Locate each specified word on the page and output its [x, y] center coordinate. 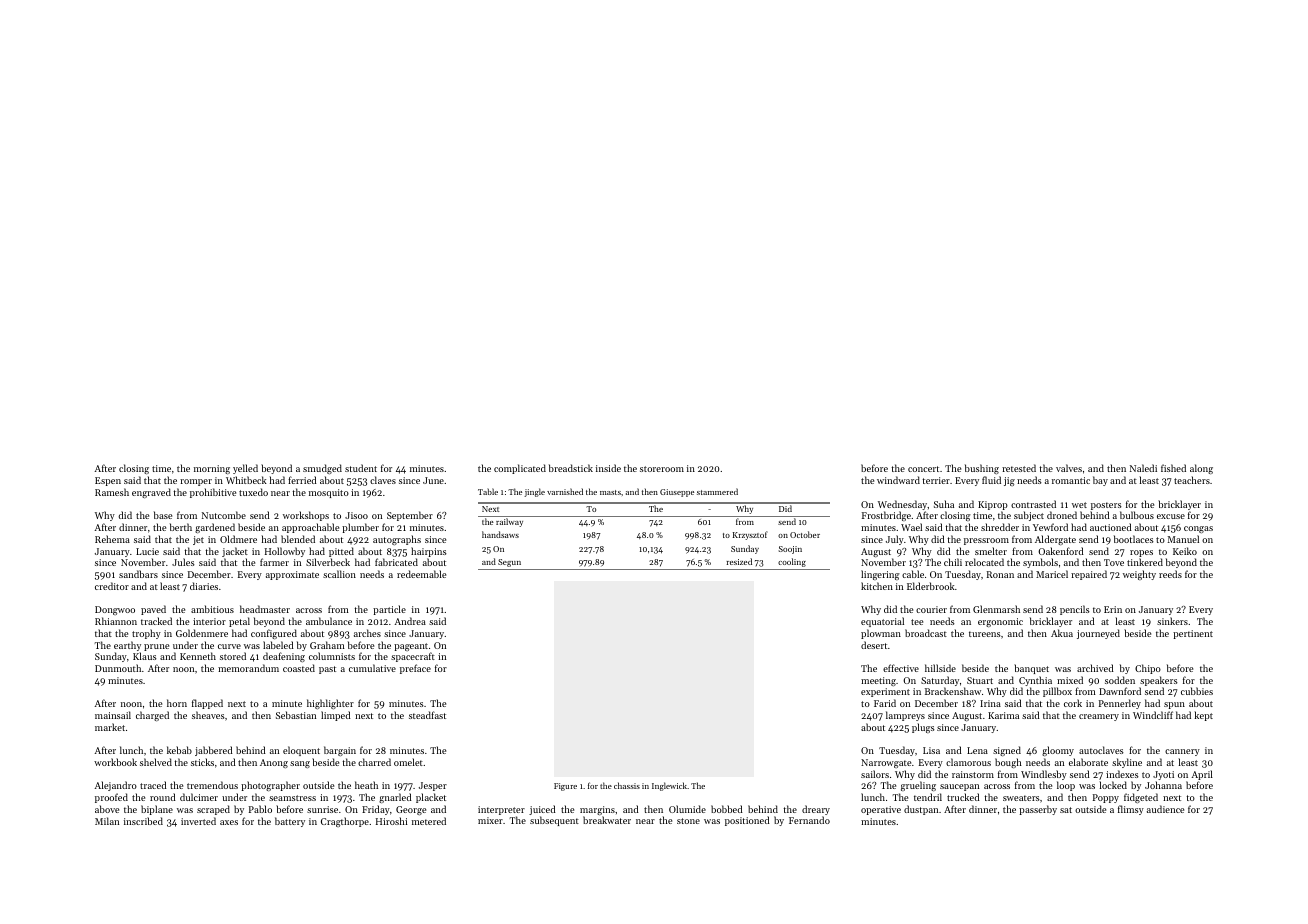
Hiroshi [392, 821]
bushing [982, 469]
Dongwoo [115, 610]
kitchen [877, 586]
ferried [302, 480]
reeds [1170, 574]
